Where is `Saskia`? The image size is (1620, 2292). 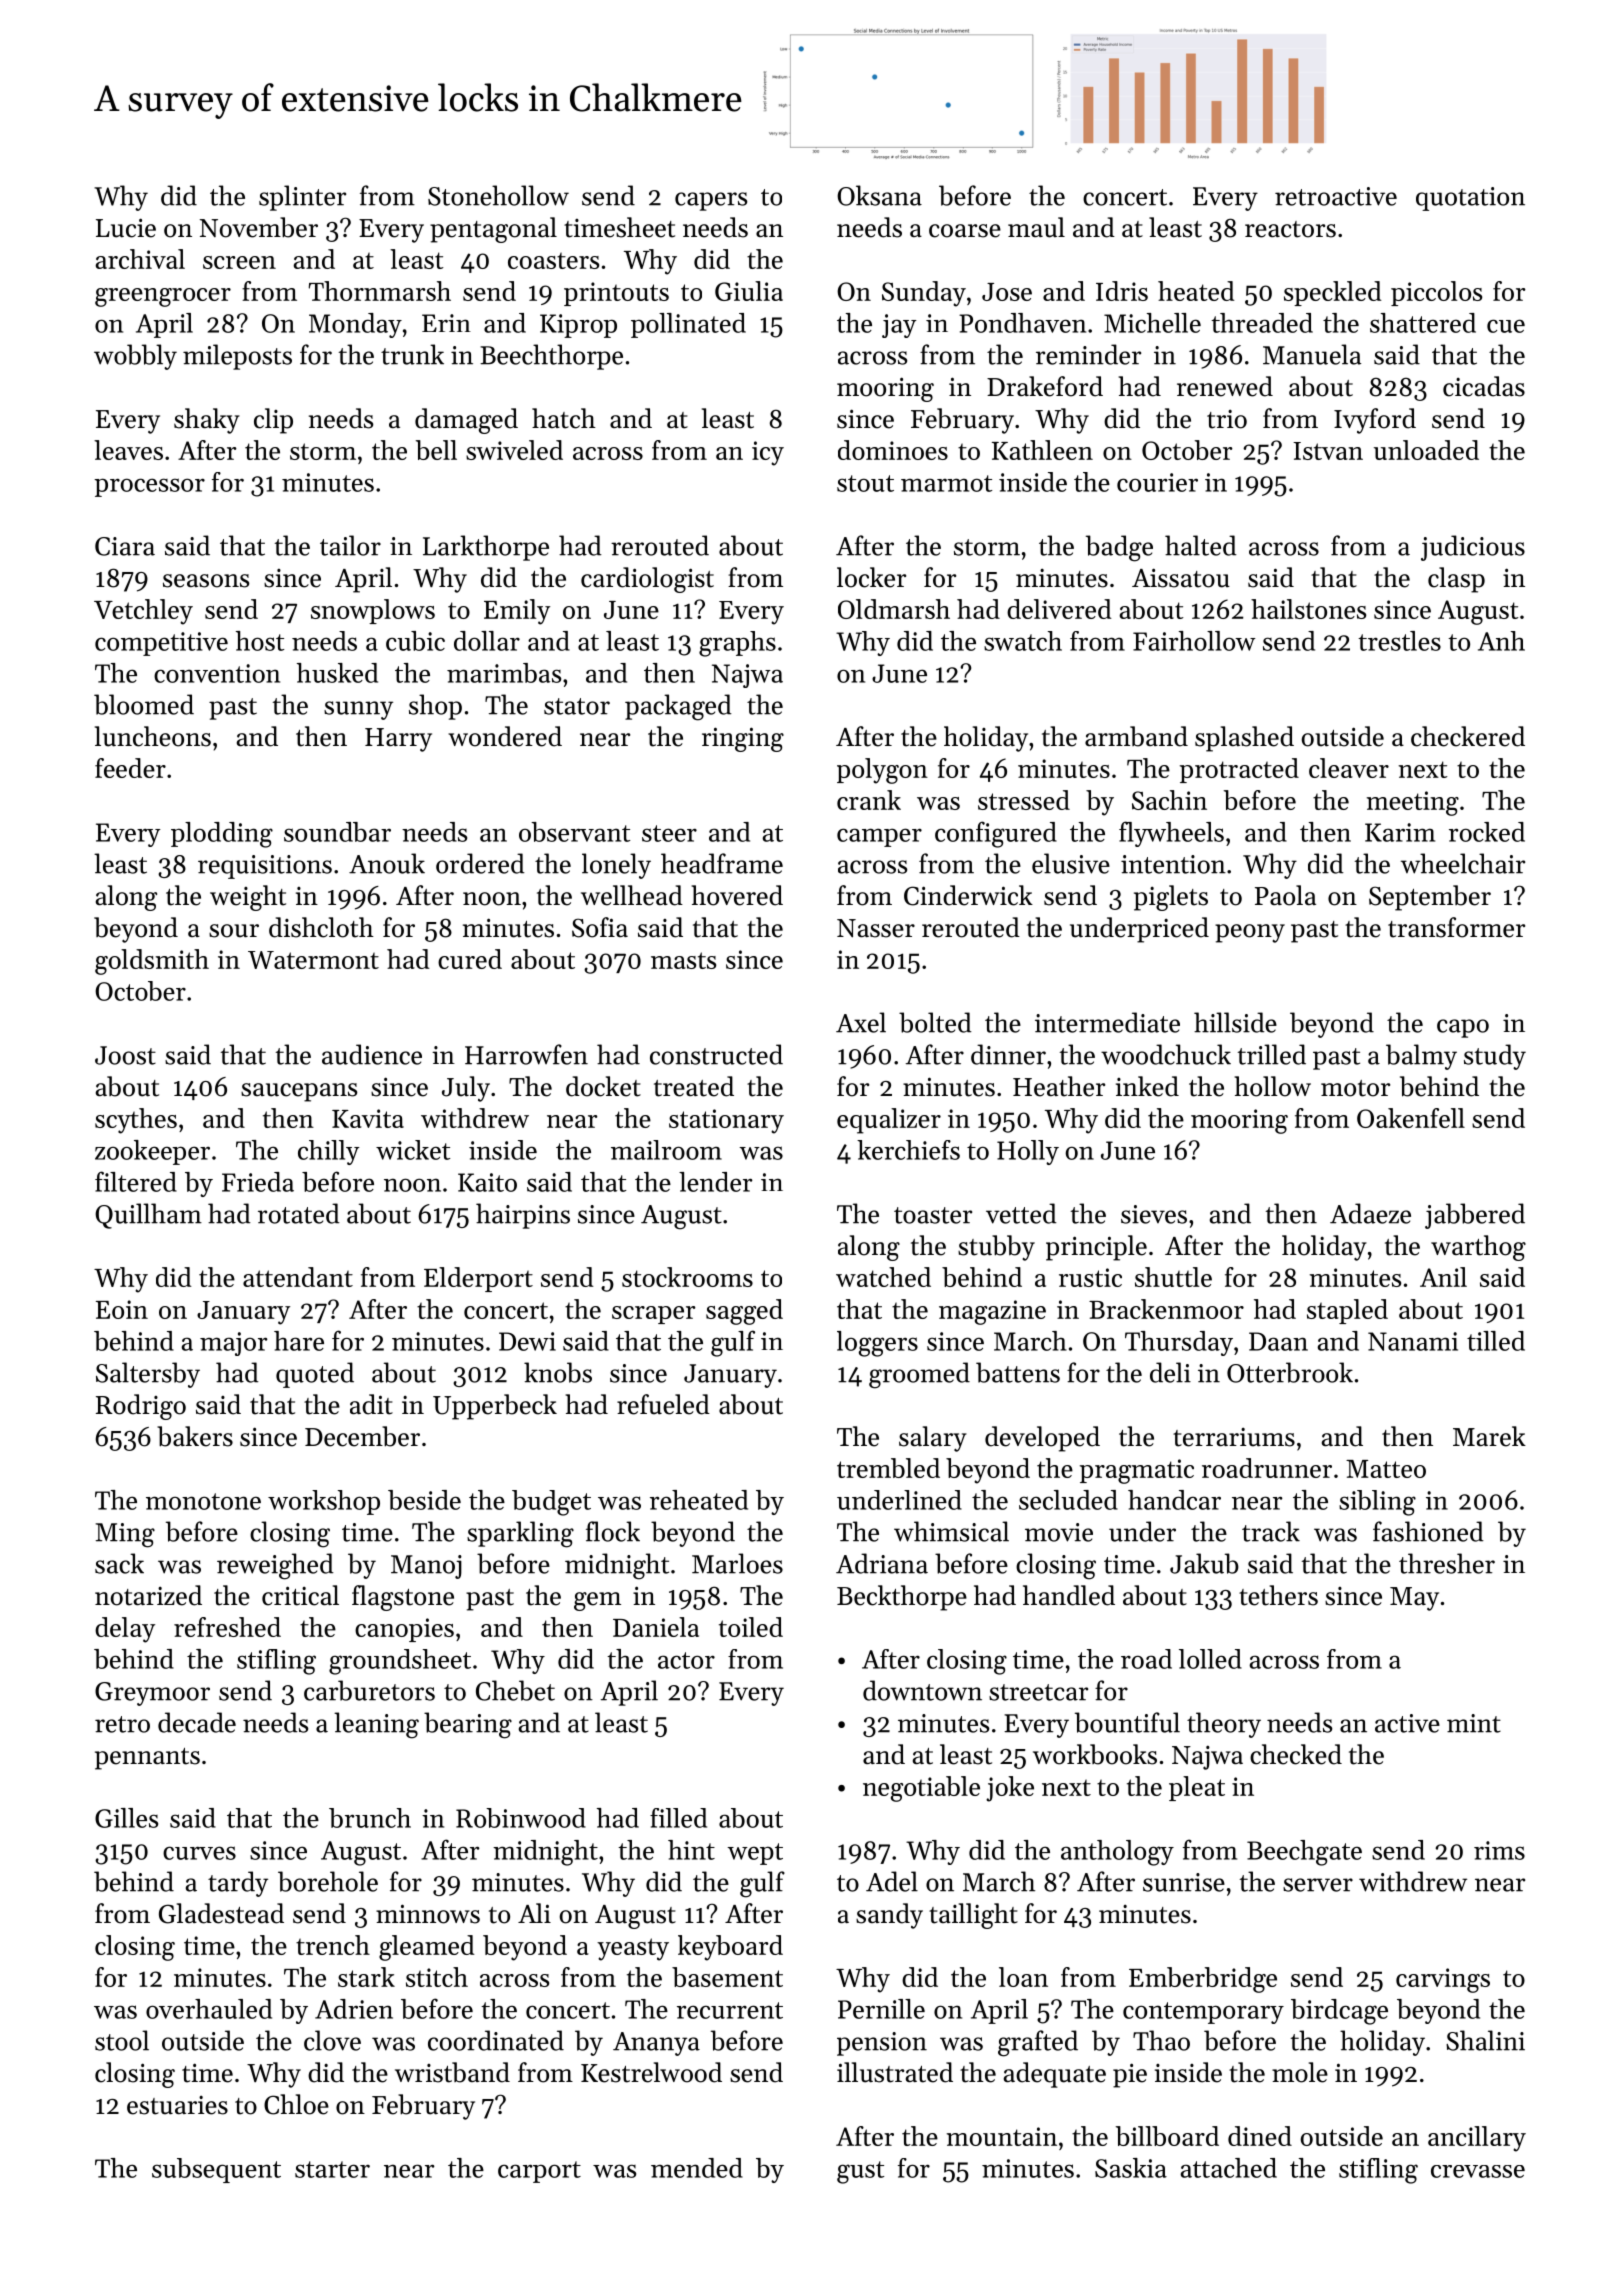
Saskia is located at coordinates (1131, 2168).
